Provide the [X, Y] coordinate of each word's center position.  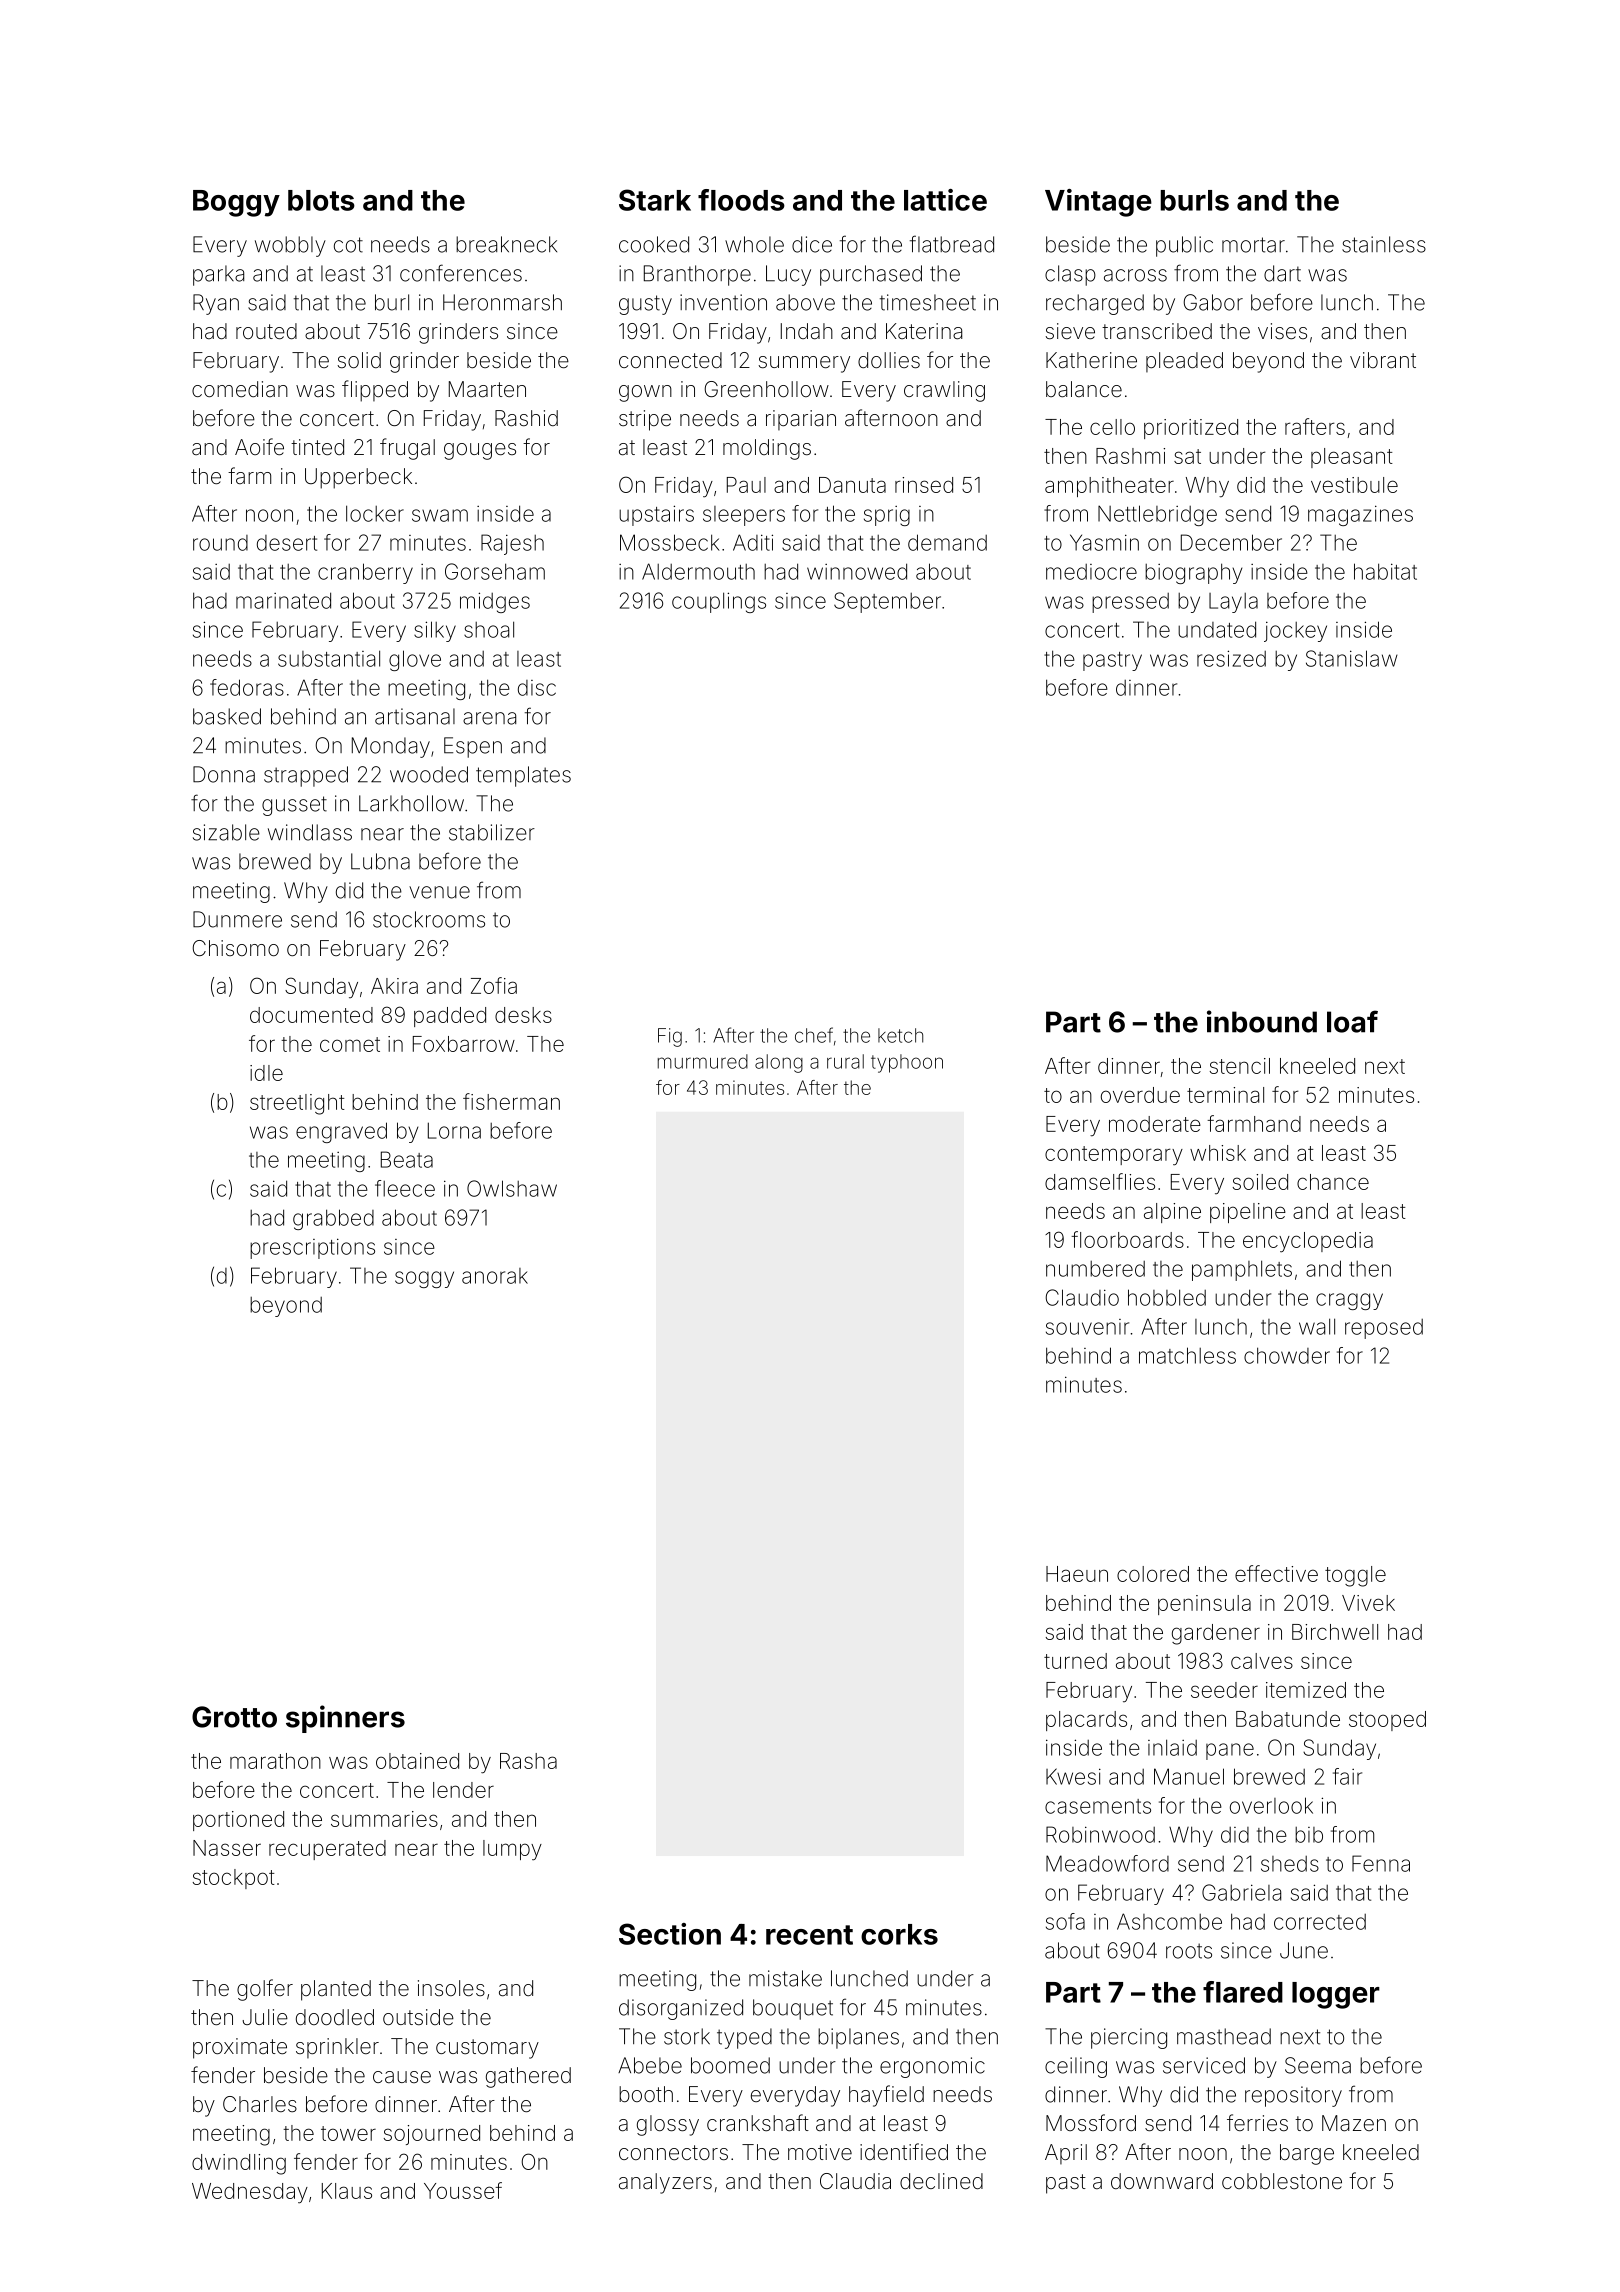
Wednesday [250, 2193]
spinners [345, 1719]
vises [1282, 331]
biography [1193, 573]
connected [670, 360]
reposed [1384, 1329]
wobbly [290, 246]
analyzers [665, 2183]
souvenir [1087, 1327]
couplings [719, 602]
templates [523, 776]
